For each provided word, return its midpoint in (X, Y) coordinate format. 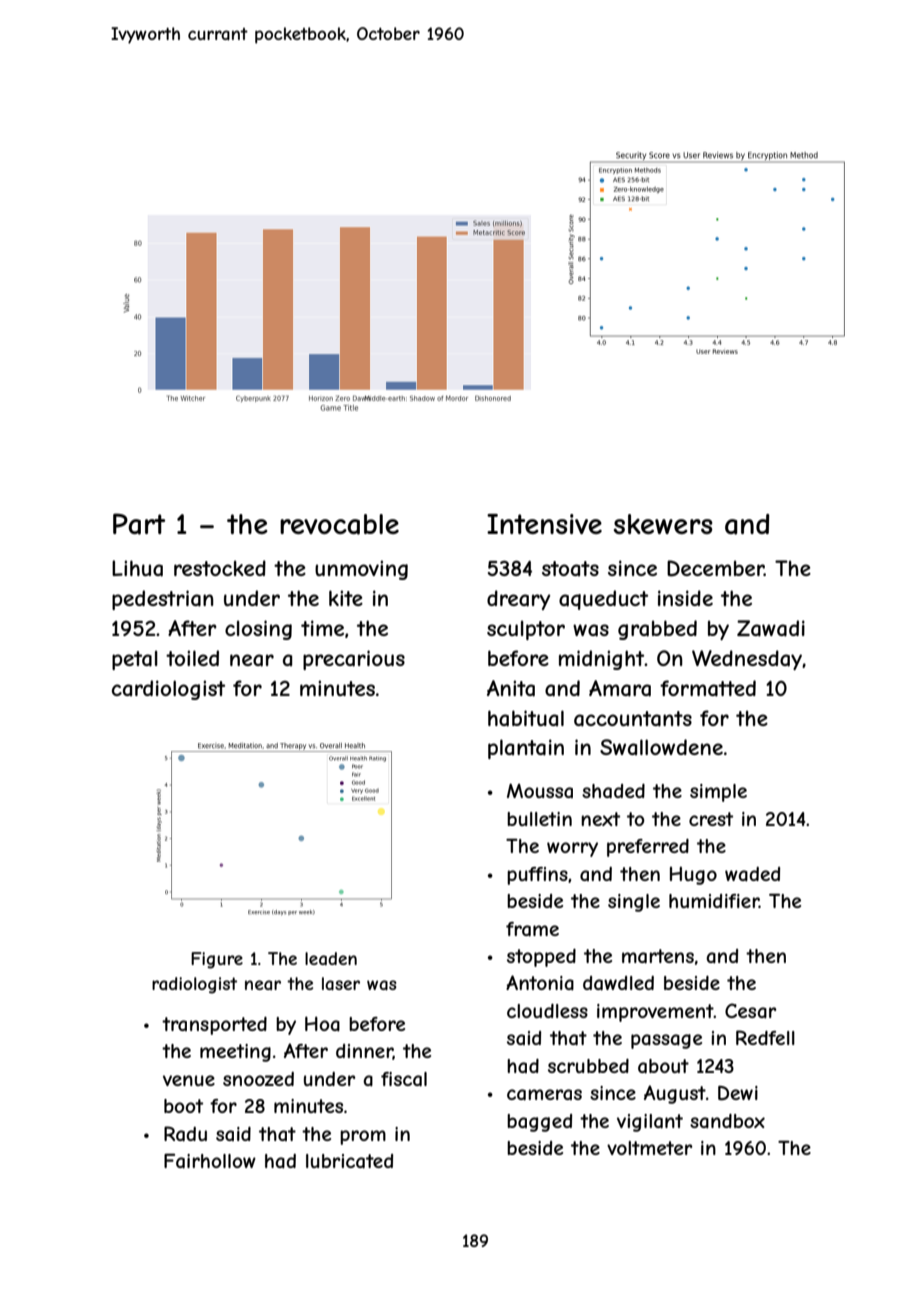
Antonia (540, 983)
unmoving (361, 570)
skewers (663, 524)
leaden (331, 958)
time (322, 628)
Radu (185, 1134)
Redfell (765, 1037)
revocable (339, 524)
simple (718, 793)
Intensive (544, 524)
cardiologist (168, 690)
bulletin (539, 819)
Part (139, 524)
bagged (539, 1123)
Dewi (738, 1093)
